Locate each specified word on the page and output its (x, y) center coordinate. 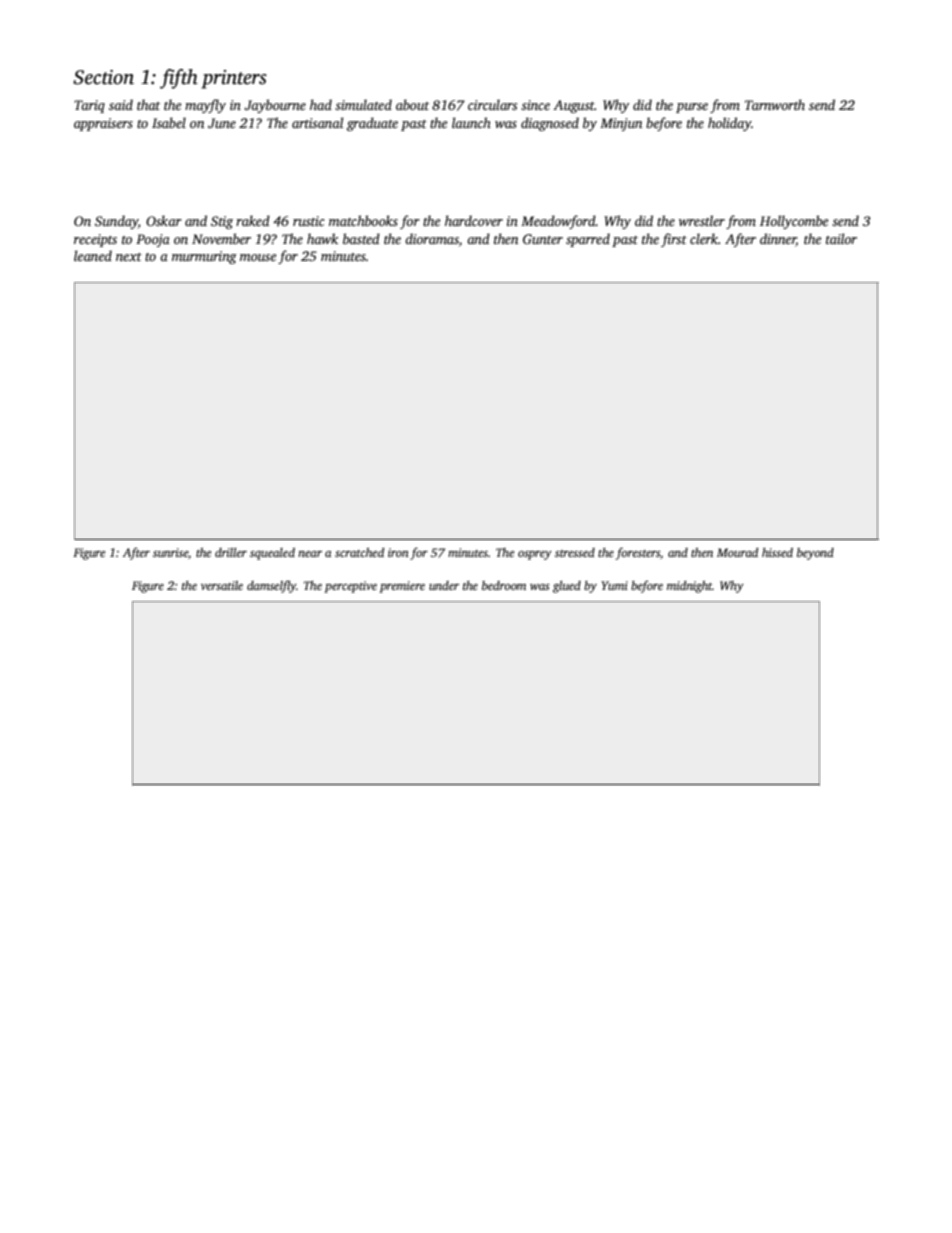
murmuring (204, 257)
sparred (588, 240)
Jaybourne (275, 106)
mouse (258, 257)
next (129, 257)
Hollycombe (794, 222)
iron (398, 552)
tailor (841, 238)
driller (231, 552)
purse (692, 108)
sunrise (170, 552)
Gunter (543, 239)
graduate (372, 124)
